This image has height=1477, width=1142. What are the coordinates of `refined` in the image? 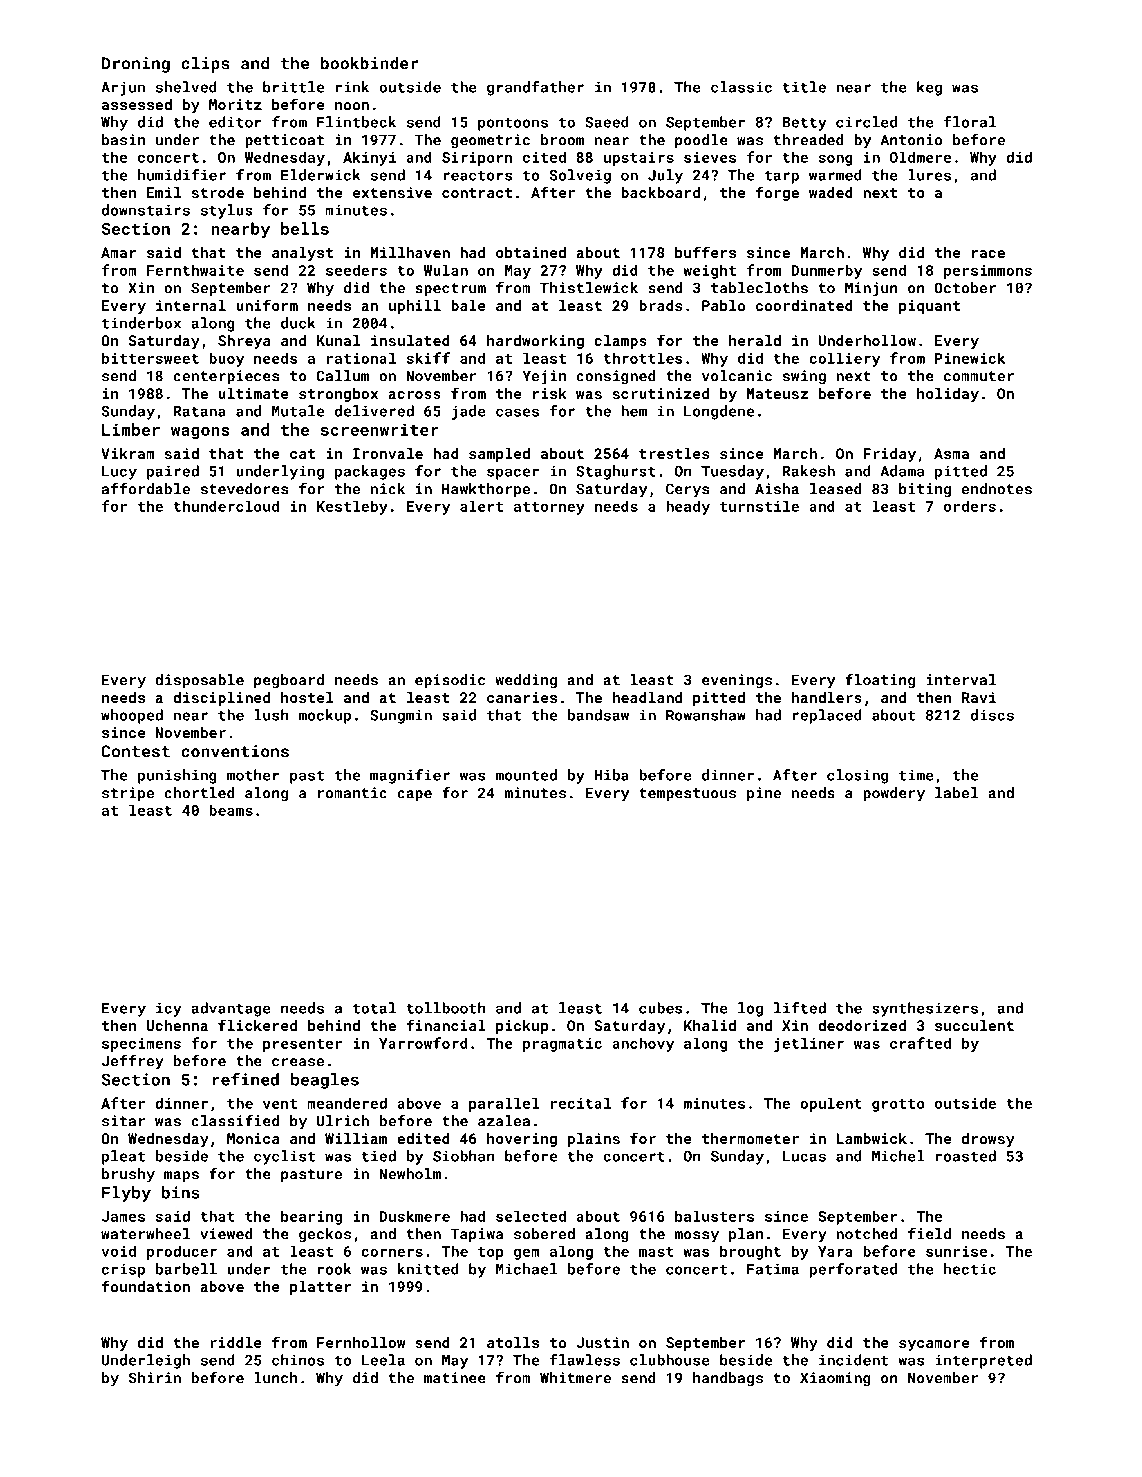 It's located at (246, 1079).
